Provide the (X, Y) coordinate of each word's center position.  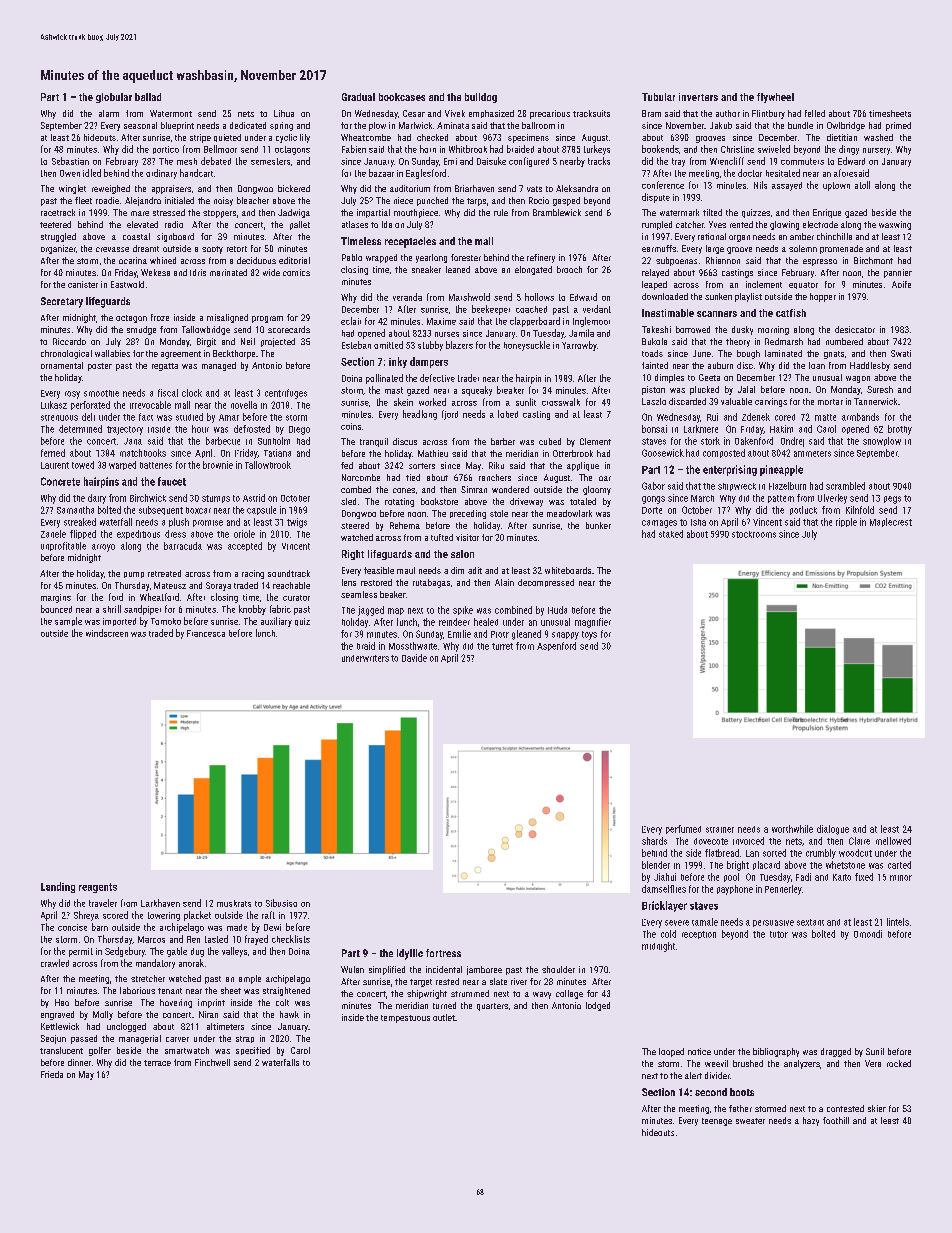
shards (654, 841)
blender (656, 865)
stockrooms (754, 534)
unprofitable (63, 546)
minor (901, 878)
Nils (760, 185)
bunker (598, 525)
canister (83, 284)
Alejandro (143, 201)
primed (898, 126)
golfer (100, 1051)
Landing (58, 887)
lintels (898, 922)
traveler (103, 903)
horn (428, 149)
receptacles (410, 242)
